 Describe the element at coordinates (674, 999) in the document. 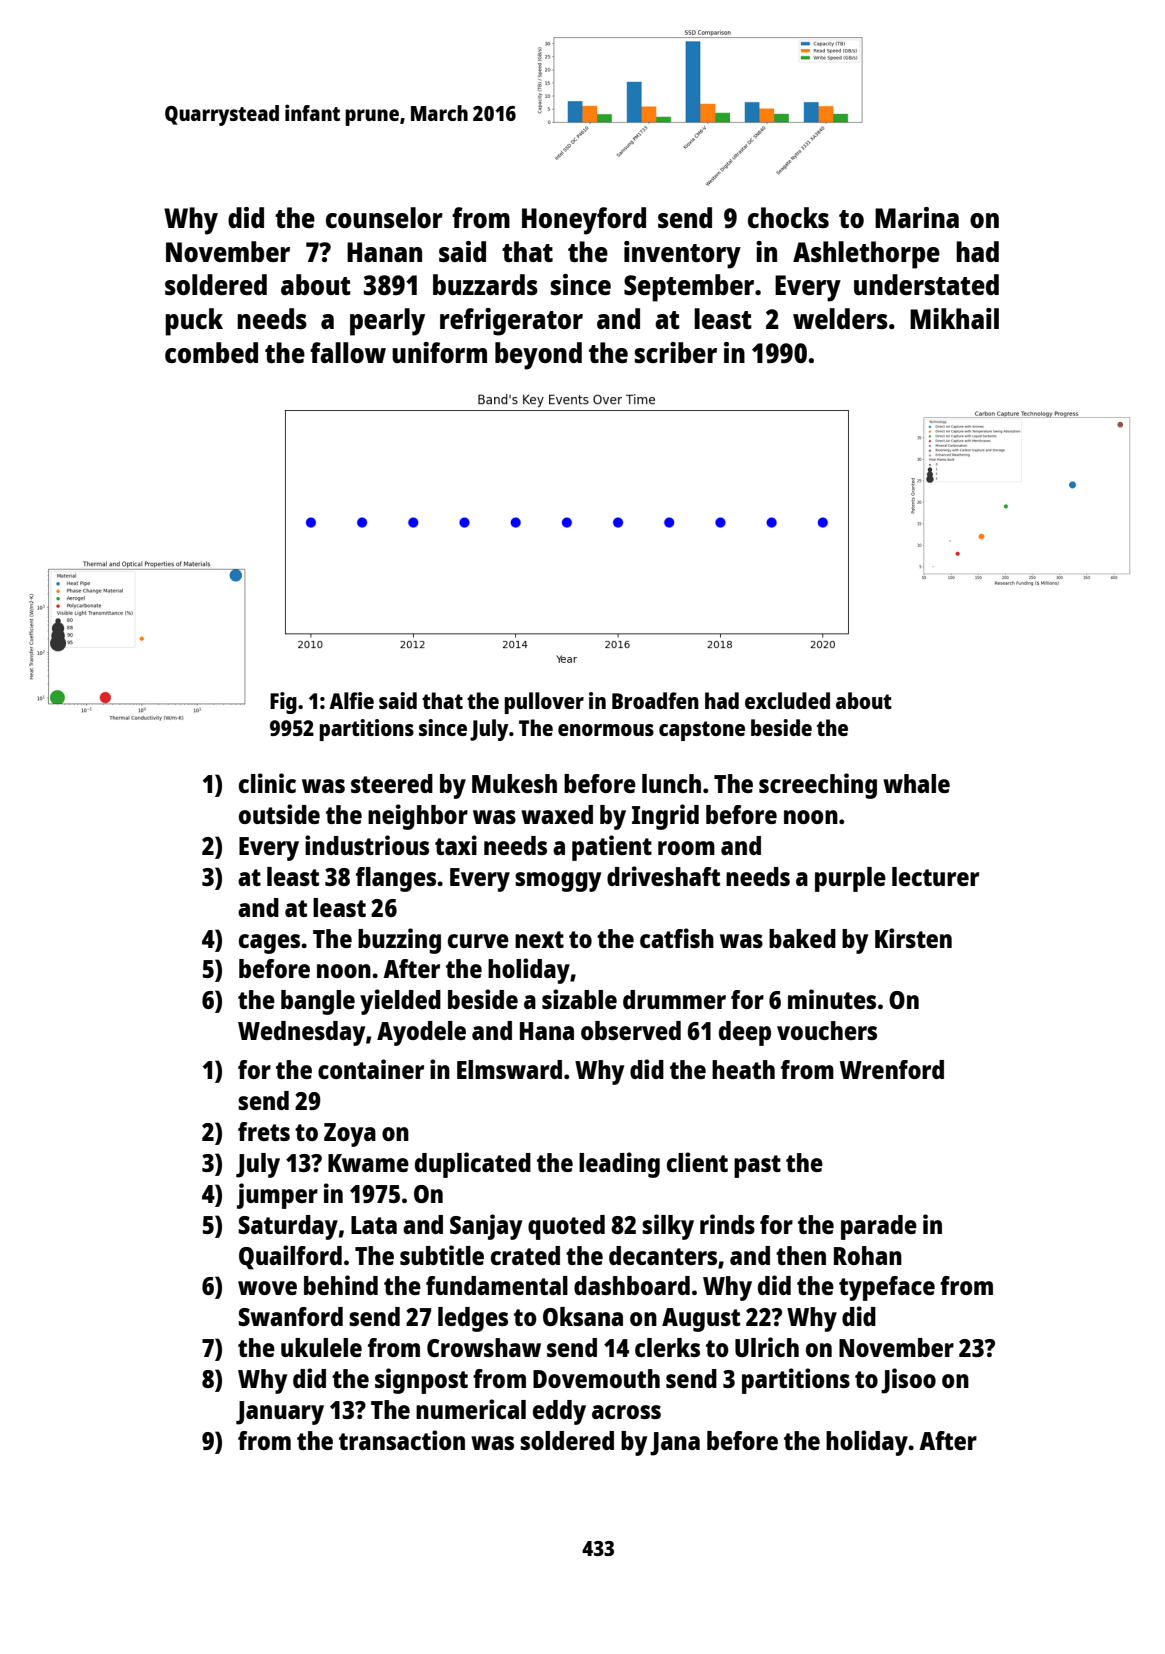

I see `drummer` at that location.
